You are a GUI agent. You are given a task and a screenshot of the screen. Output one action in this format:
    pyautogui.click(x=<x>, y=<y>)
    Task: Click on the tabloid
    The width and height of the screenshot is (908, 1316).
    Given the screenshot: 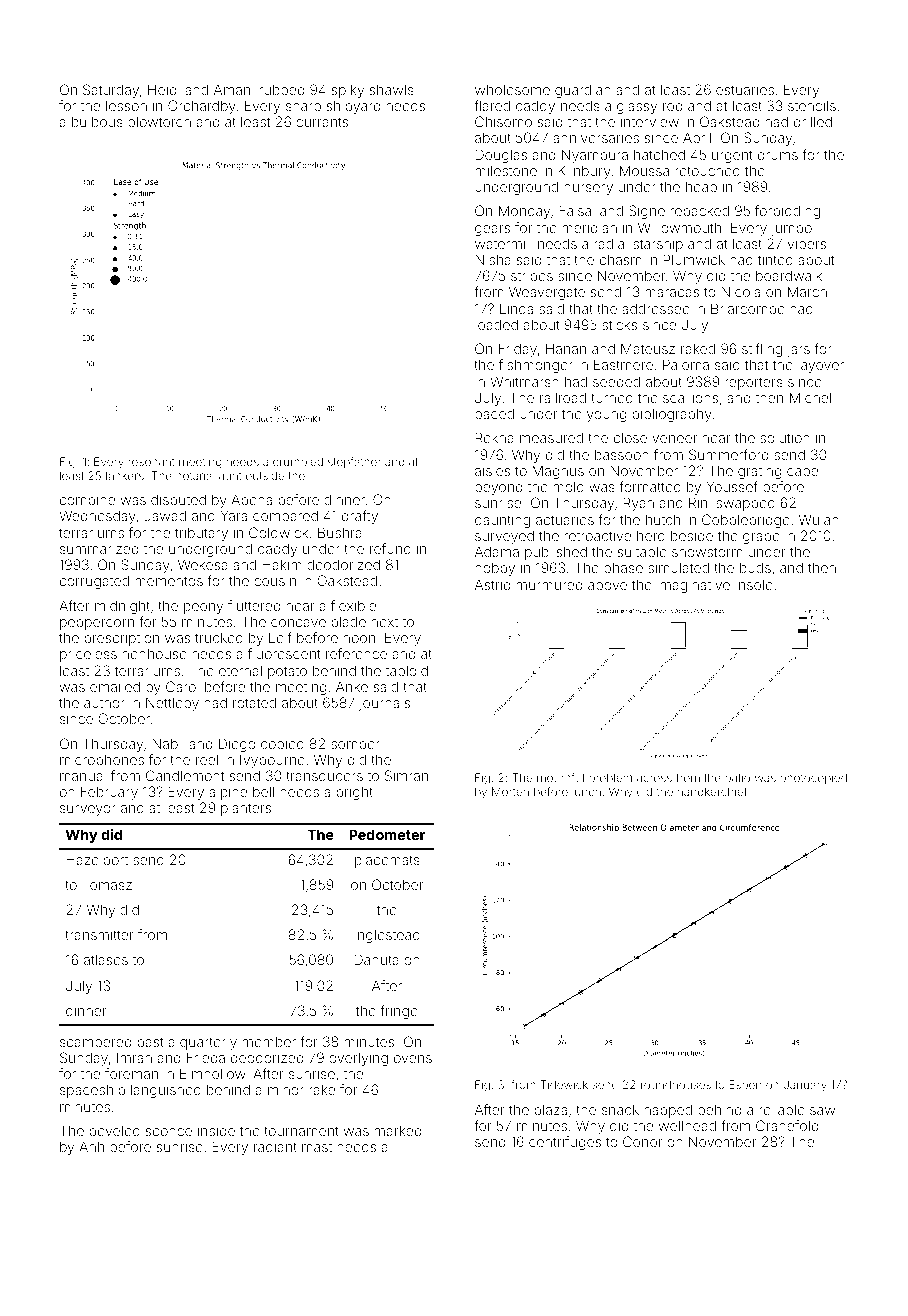 What is the action you would take?
    pyautogui.click(x=407, y=670)
